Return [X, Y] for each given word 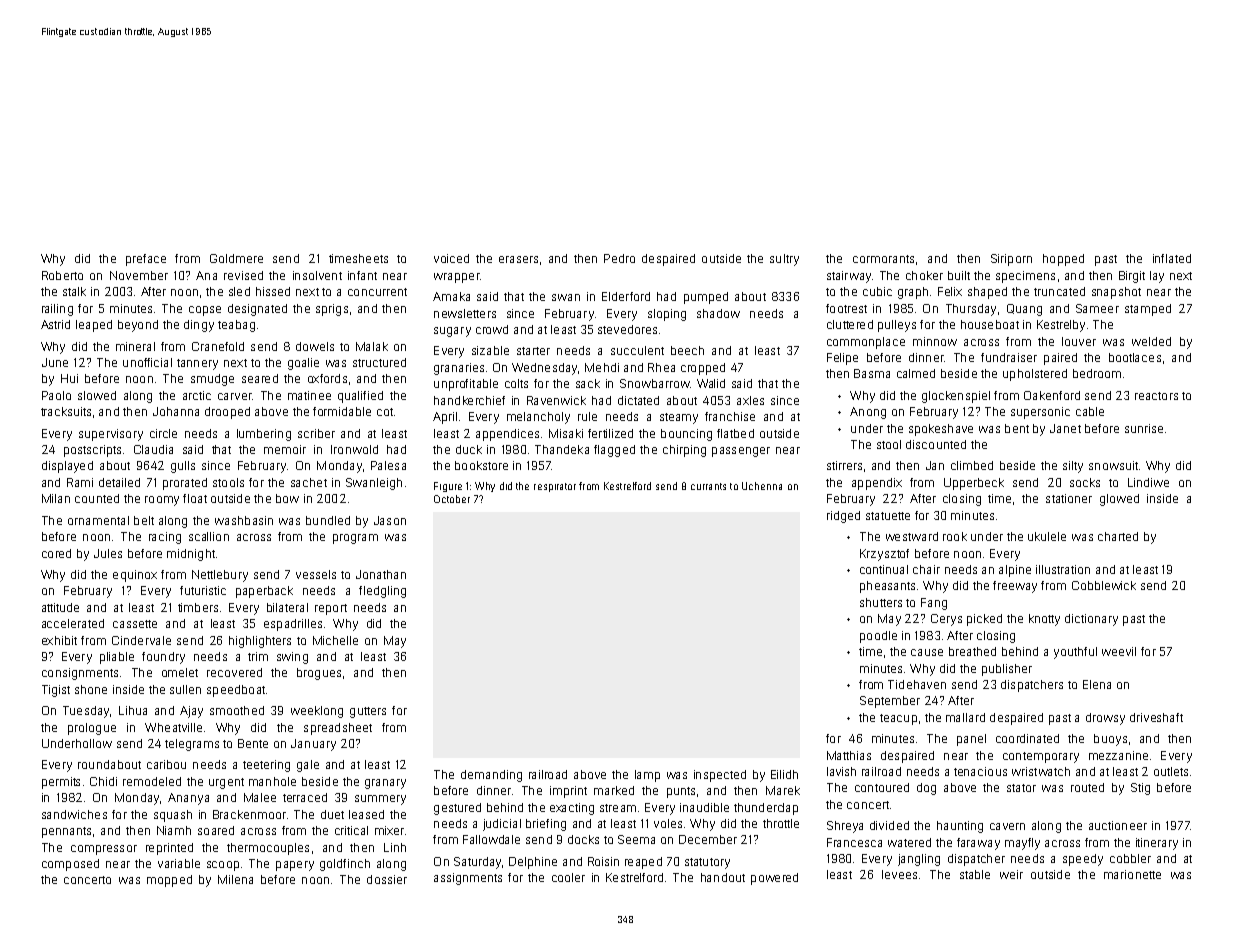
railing [57, 310]
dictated [638, 400]
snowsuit [1113, 465]
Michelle [335, 640]
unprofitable [466, 385]
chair [926, 569]
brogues [319, 674]
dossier [387, 879]
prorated [185, 484]
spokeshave [941, 430]
